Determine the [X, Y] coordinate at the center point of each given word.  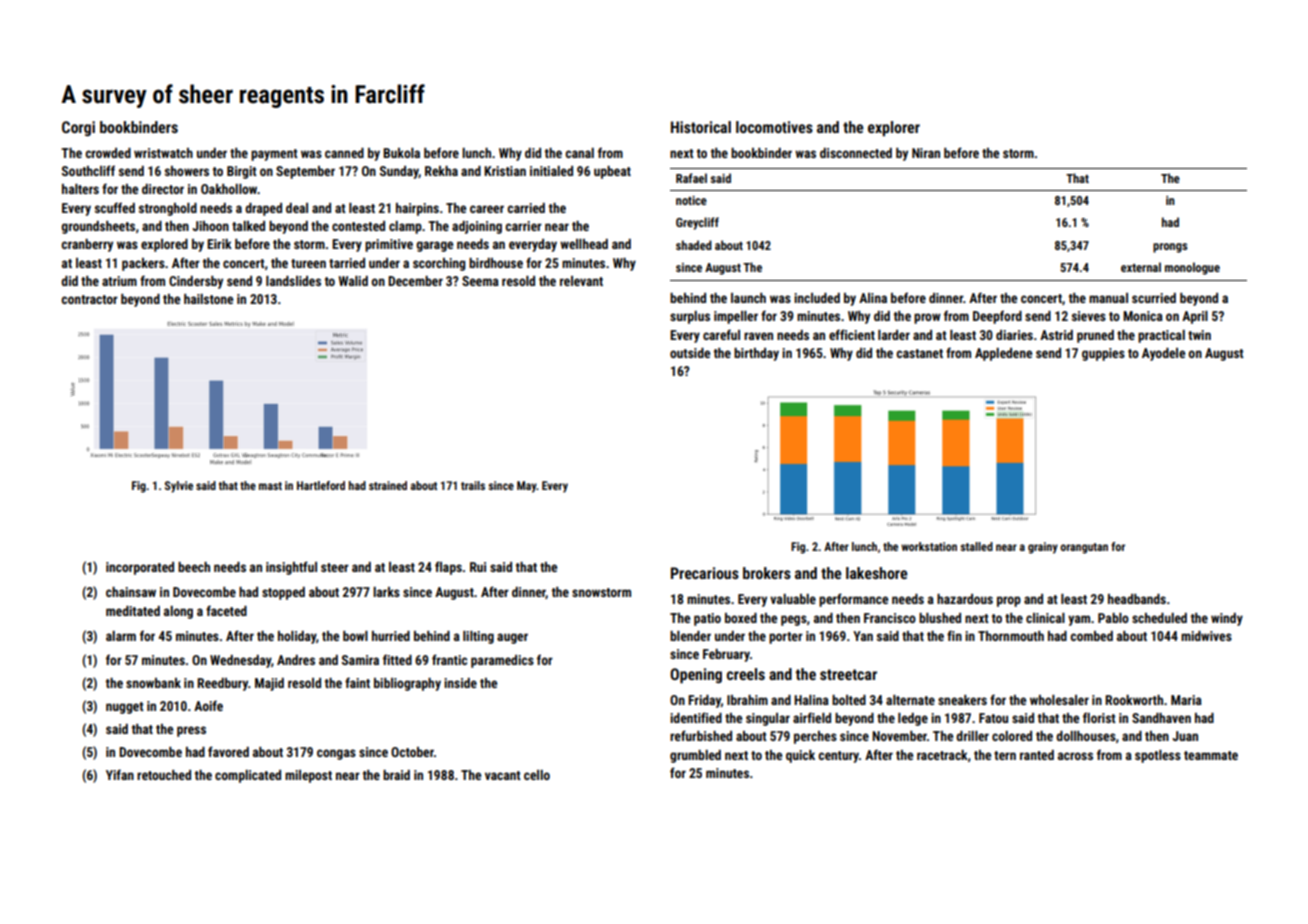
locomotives [774, 127]
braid [396, 775]
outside [690, 353]
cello [537, 775]
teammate [1211, 755]
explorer [894, 129]
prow [927, 318]
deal [297, 208]
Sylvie [179, 487]
